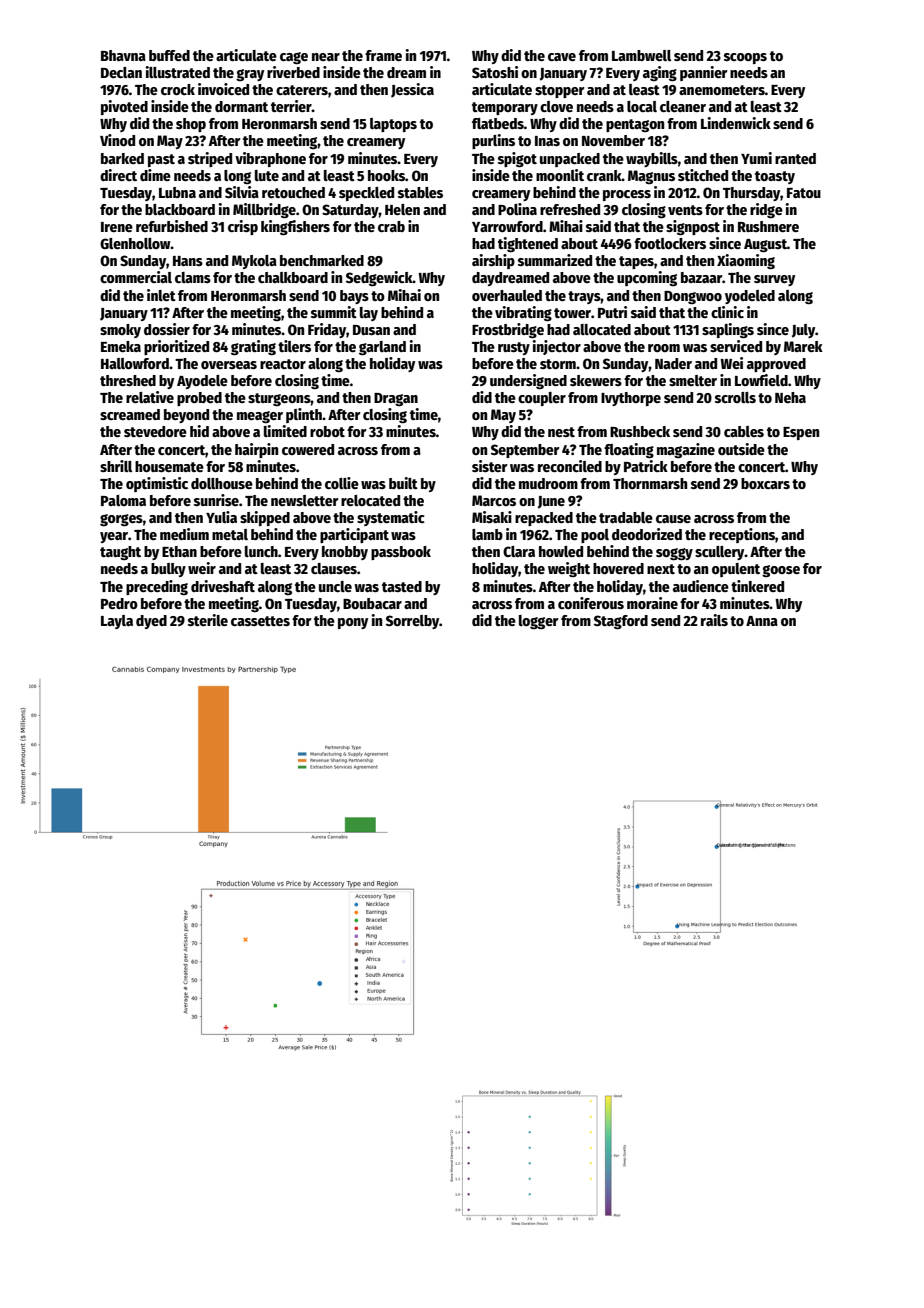 The height and width of the document is (1308, 924). Describe the element at coordinates (208, 620) in the document. I see `sterile` at that location.
